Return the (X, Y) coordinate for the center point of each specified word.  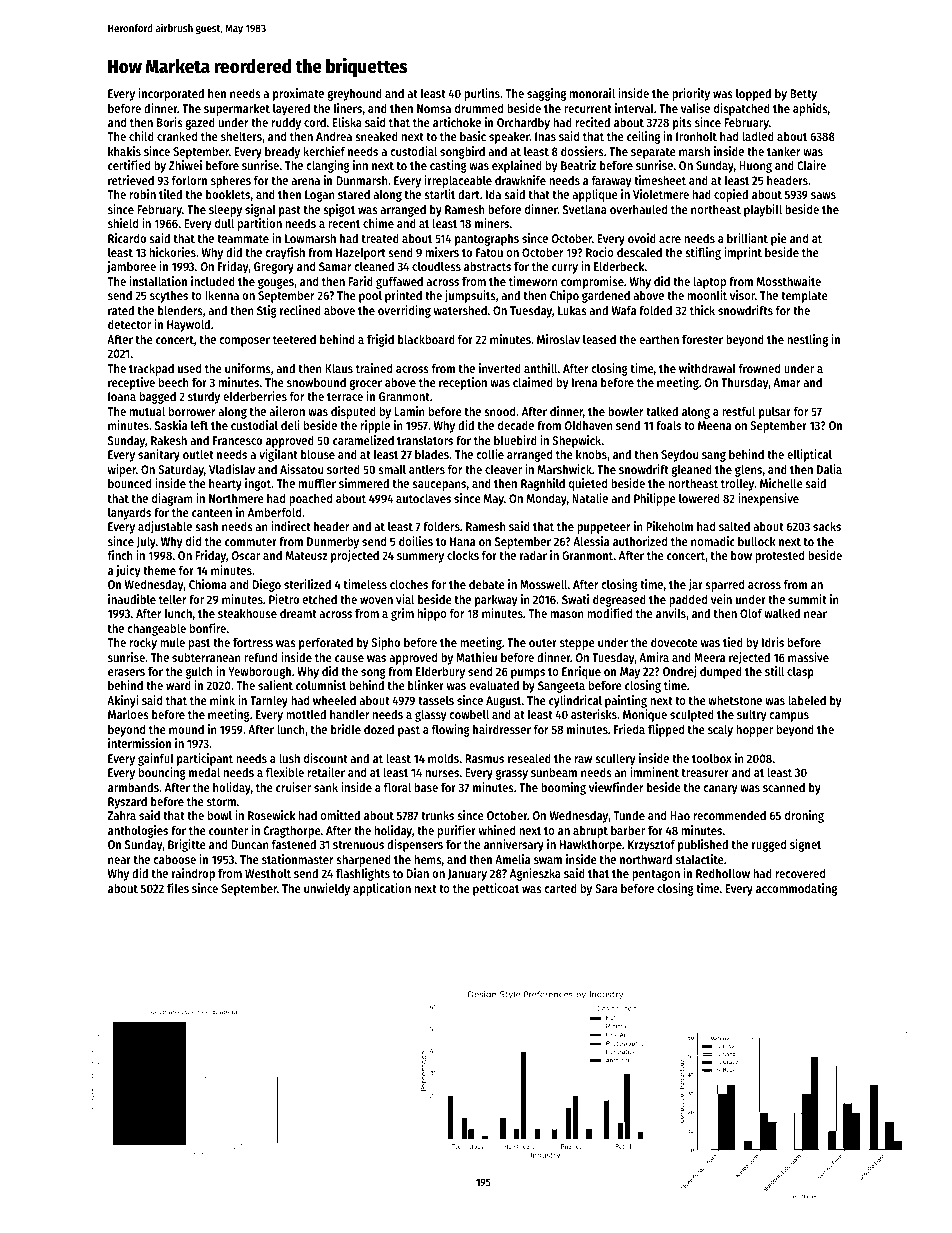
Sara (606, 888)
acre (670, 239)
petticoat (496, 889)
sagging (546, 94)
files (178, 888)
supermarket (237, 109)
